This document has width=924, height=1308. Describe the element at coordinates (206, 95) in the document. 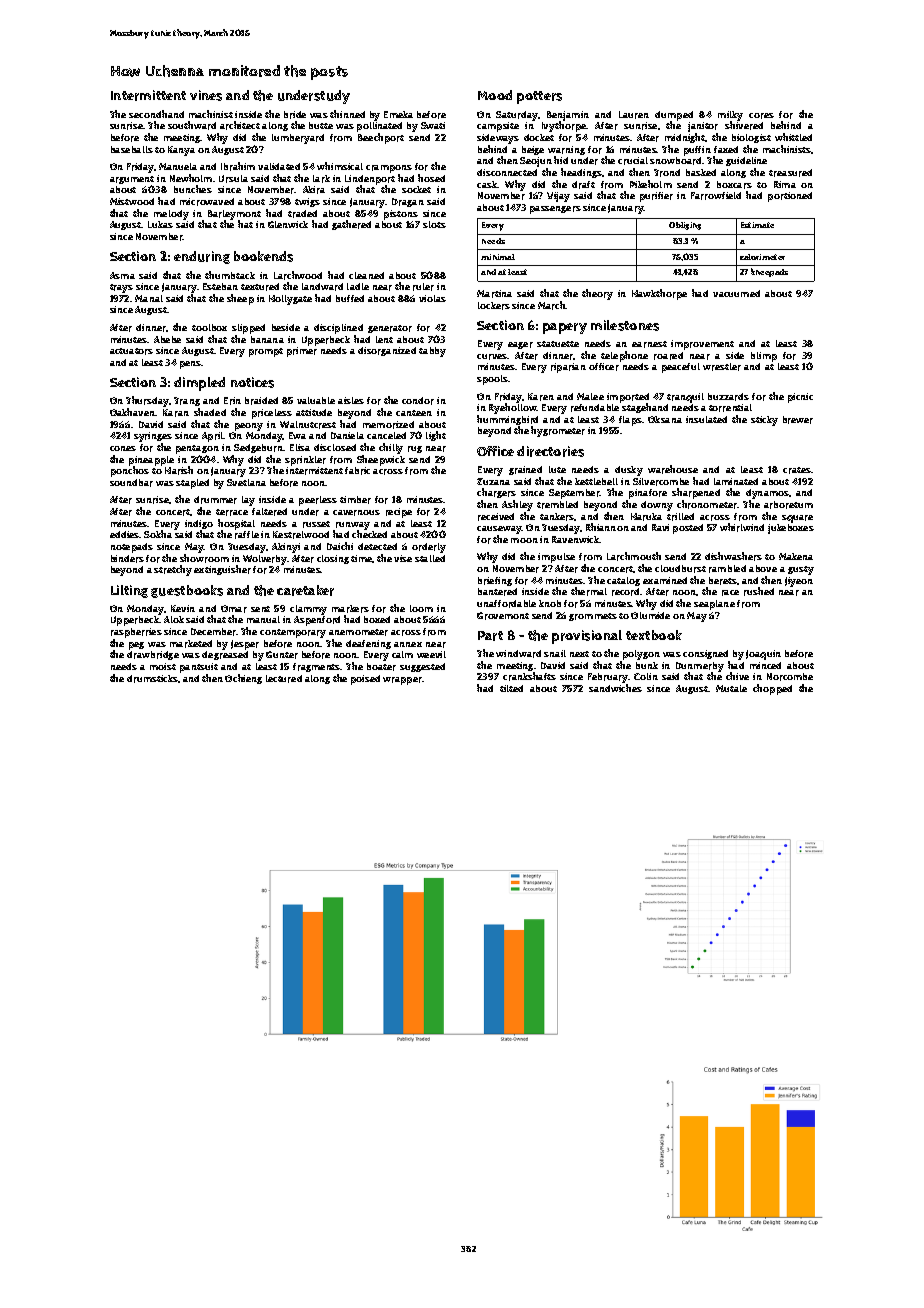

I see `vines` at that location.
